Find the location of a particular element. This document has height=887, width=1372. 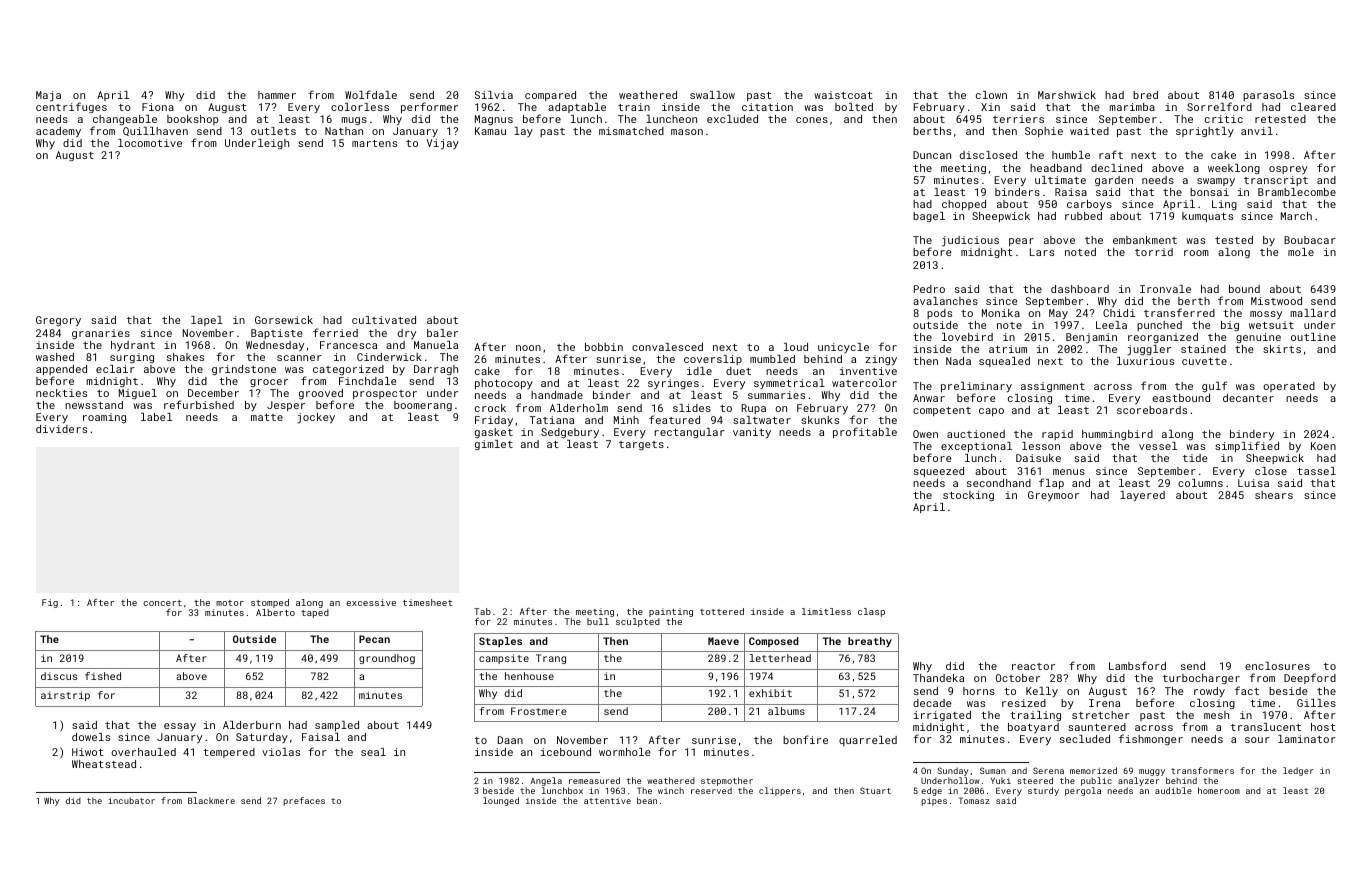

waistcoat is located at coordinates (843, 95).
